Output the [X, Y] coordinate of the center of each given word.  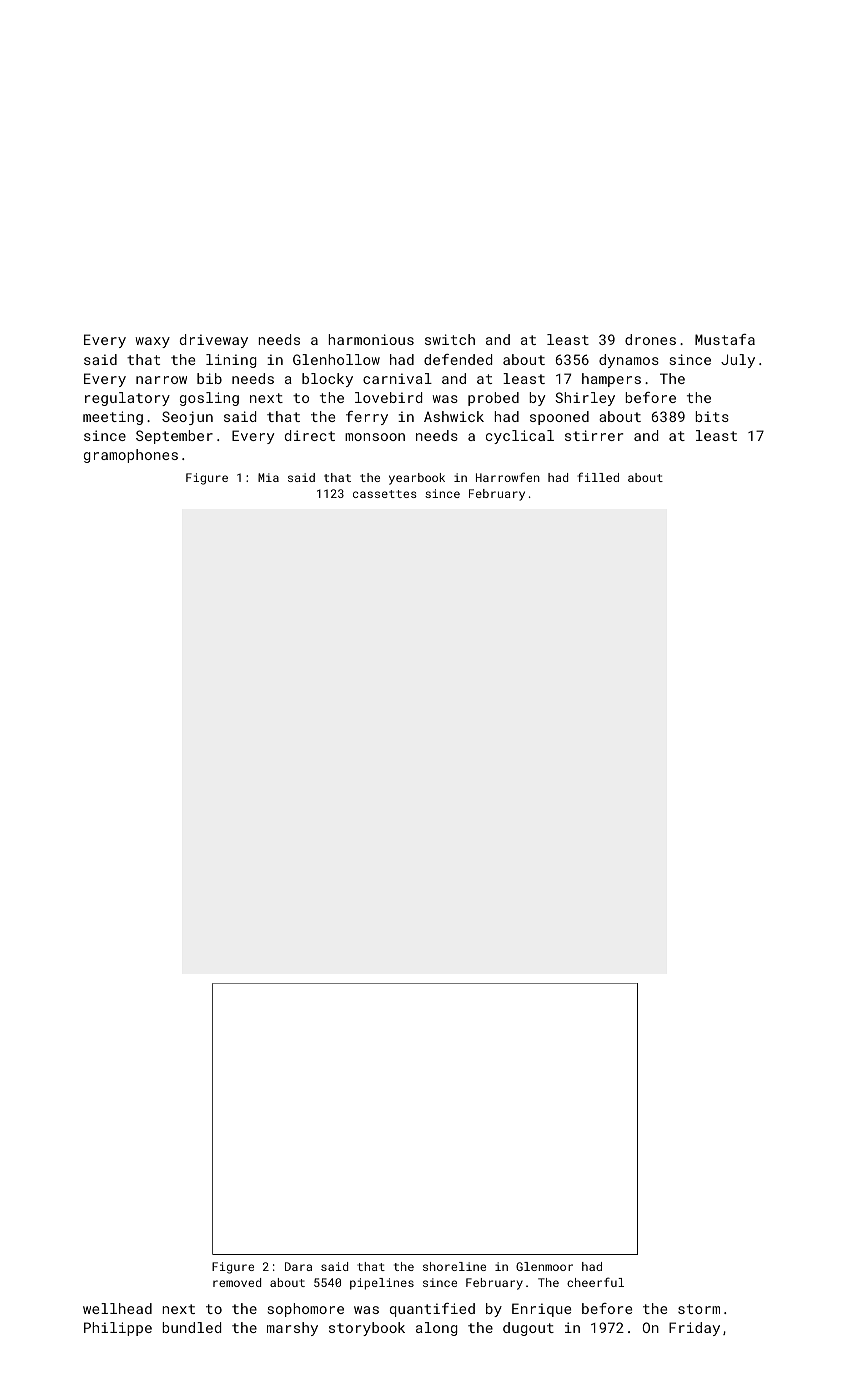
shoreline [454, 1266]
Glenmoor [544, 1266]
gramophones [131, 456]
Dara [298, 1266]
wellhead [117, 1308]
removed [237, 1282]
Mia [268, 477]
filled [598, 477]
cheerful [595, 1282]
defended [458, 359]
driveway [214, 341]
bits [712, 416]
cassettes [385, 494]
